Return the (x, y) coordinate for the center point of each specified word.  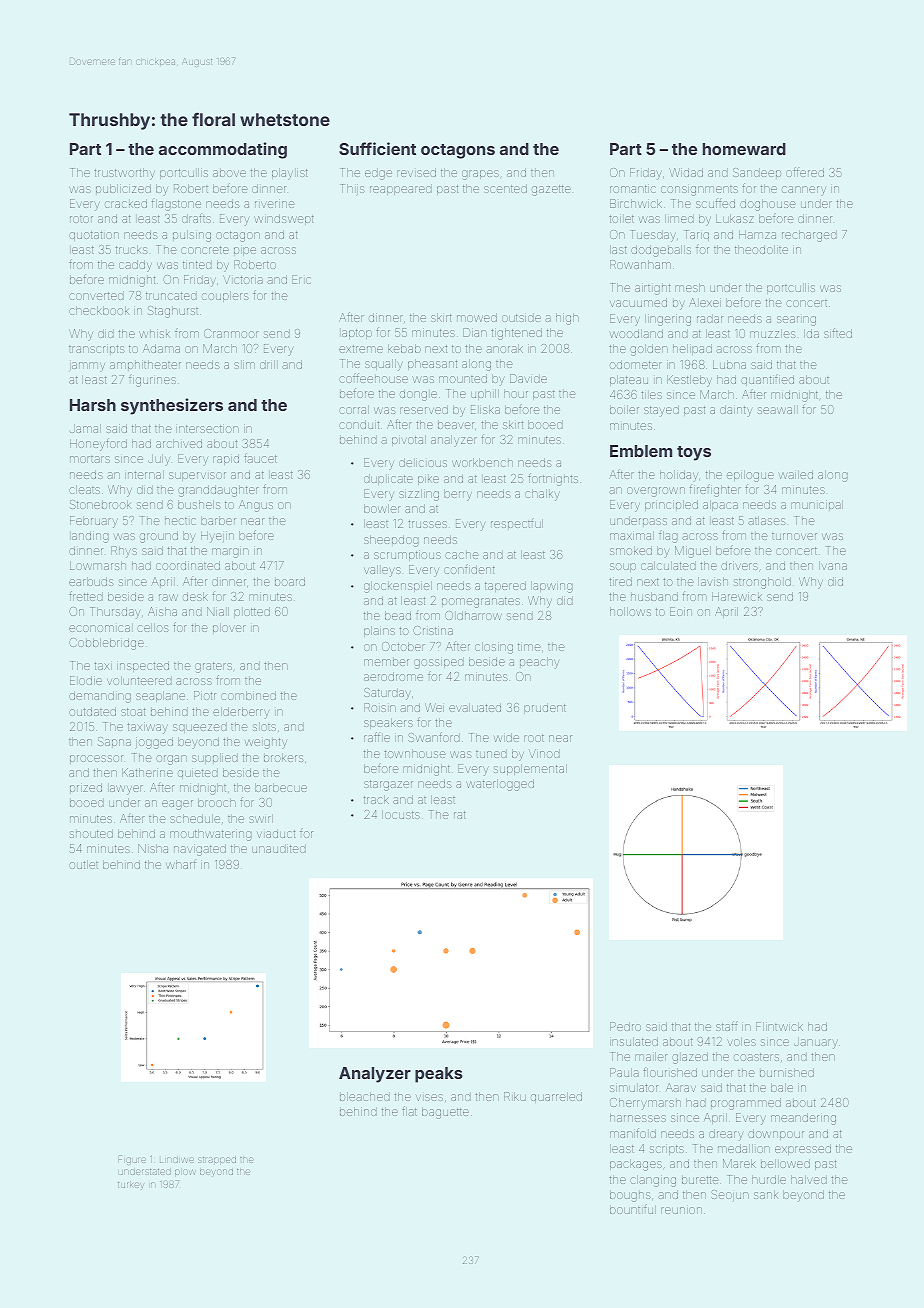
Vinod (544, 753)
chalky (542, 495)
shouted (91, 833)
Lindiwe (177, 1160)
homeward (744, 149)
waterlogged (500, 785)
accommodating (223, 150)
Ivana (833, 565)
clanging (653, 1181)
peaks (439, 1075)
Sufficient (377, 148)
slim (244, 365)
